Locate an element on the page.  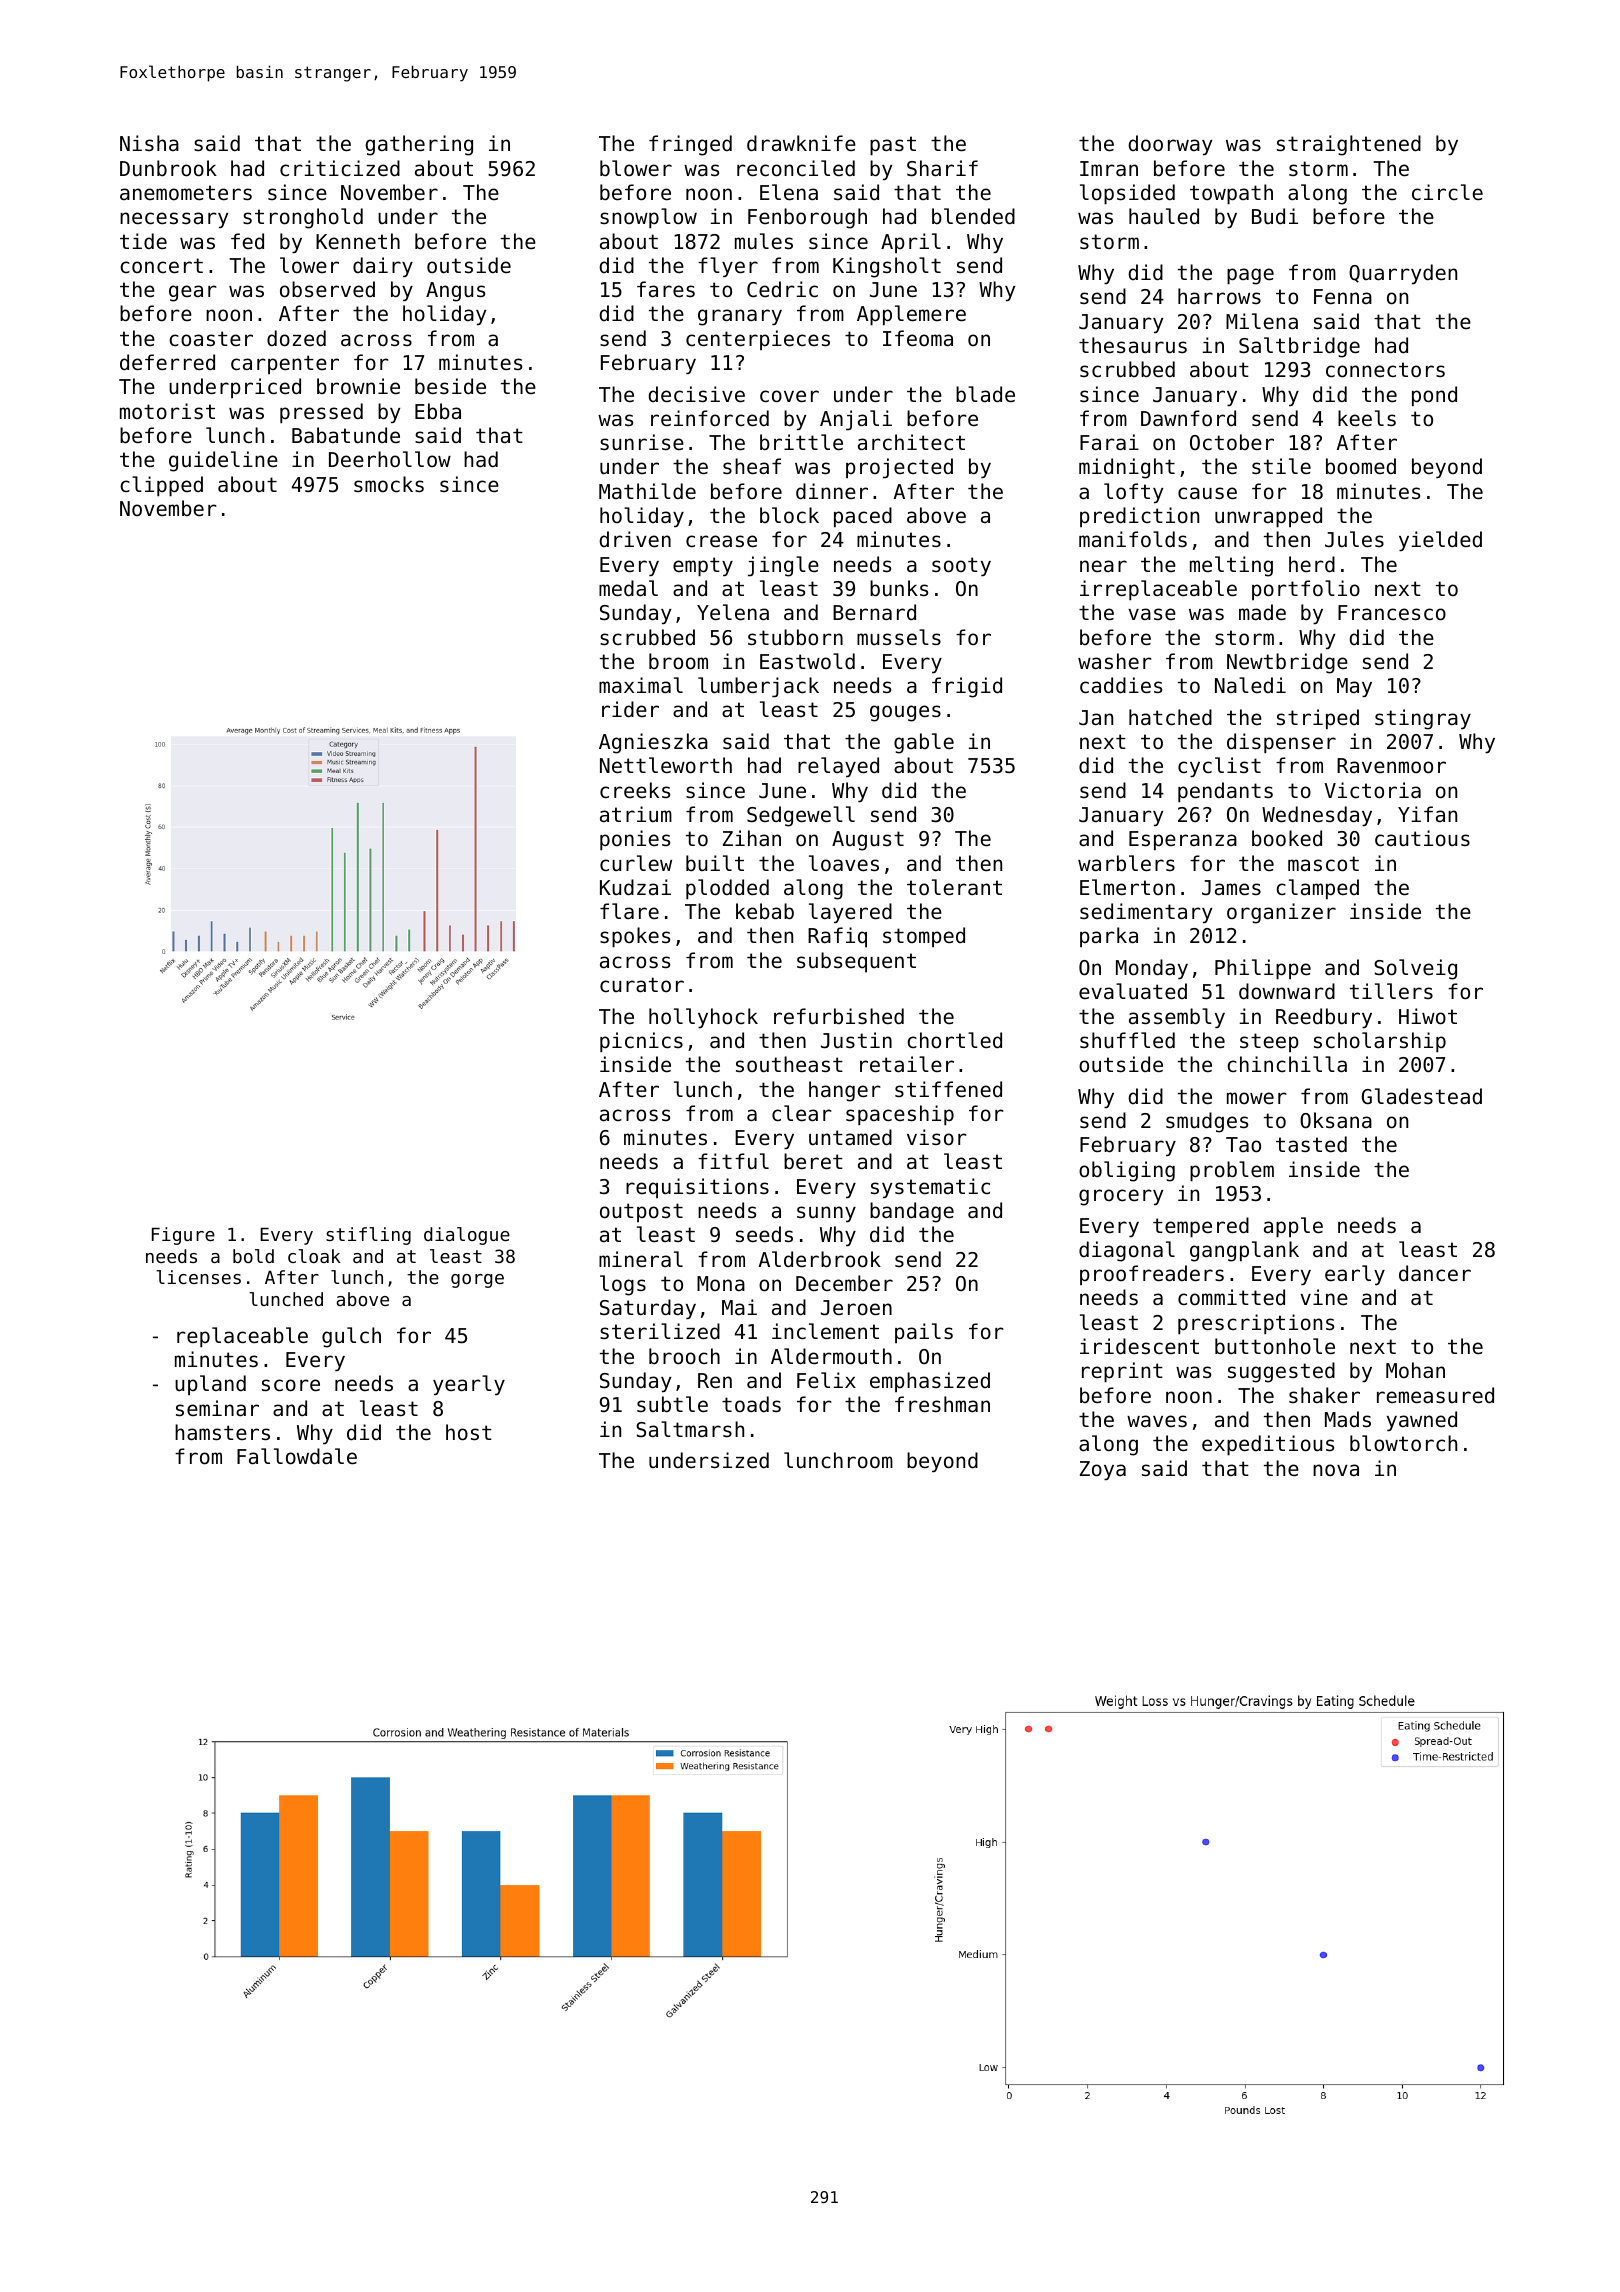
yielded is located at coordinates (1440, 541).
